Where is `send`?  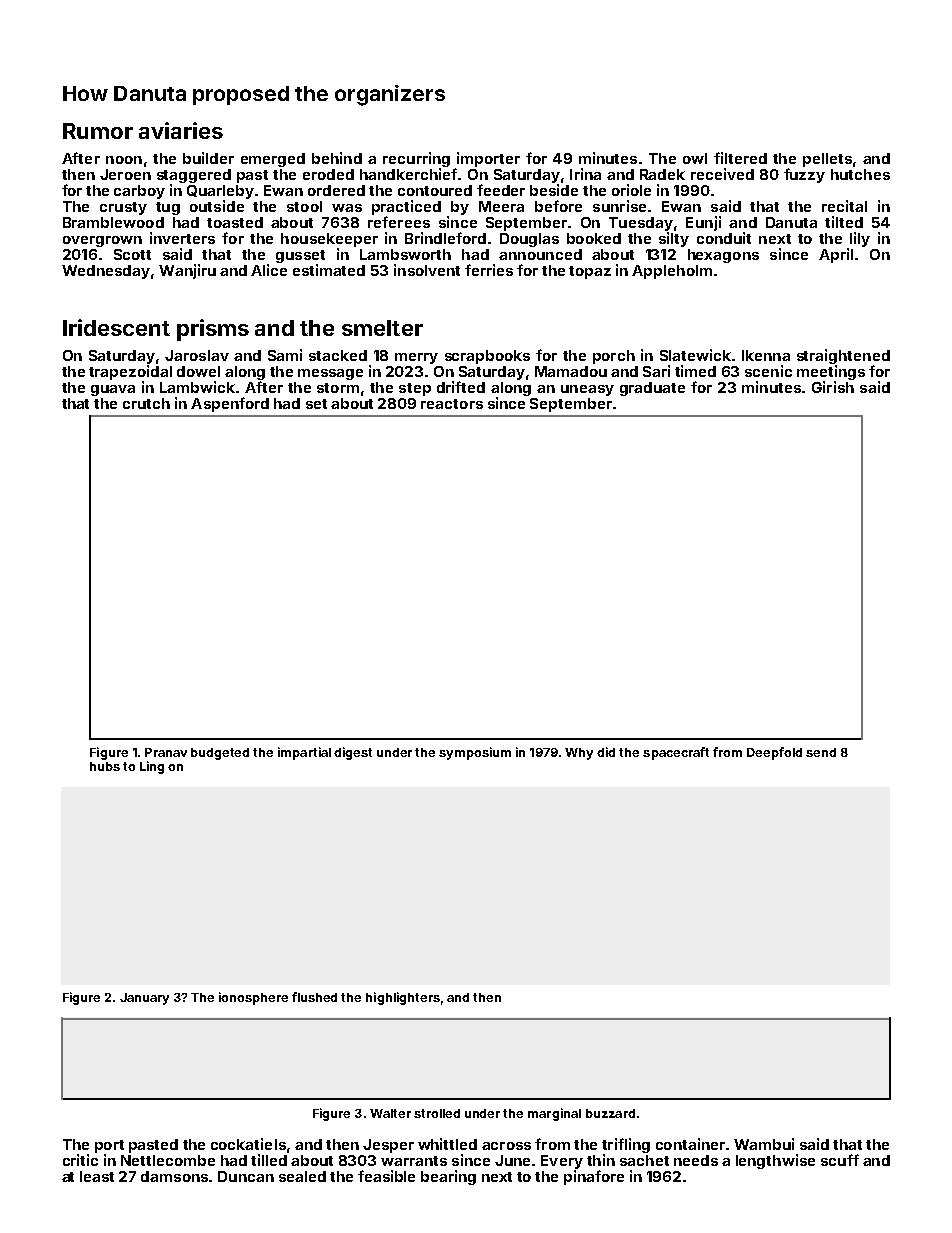 send is located at coordinates (821, 752).
